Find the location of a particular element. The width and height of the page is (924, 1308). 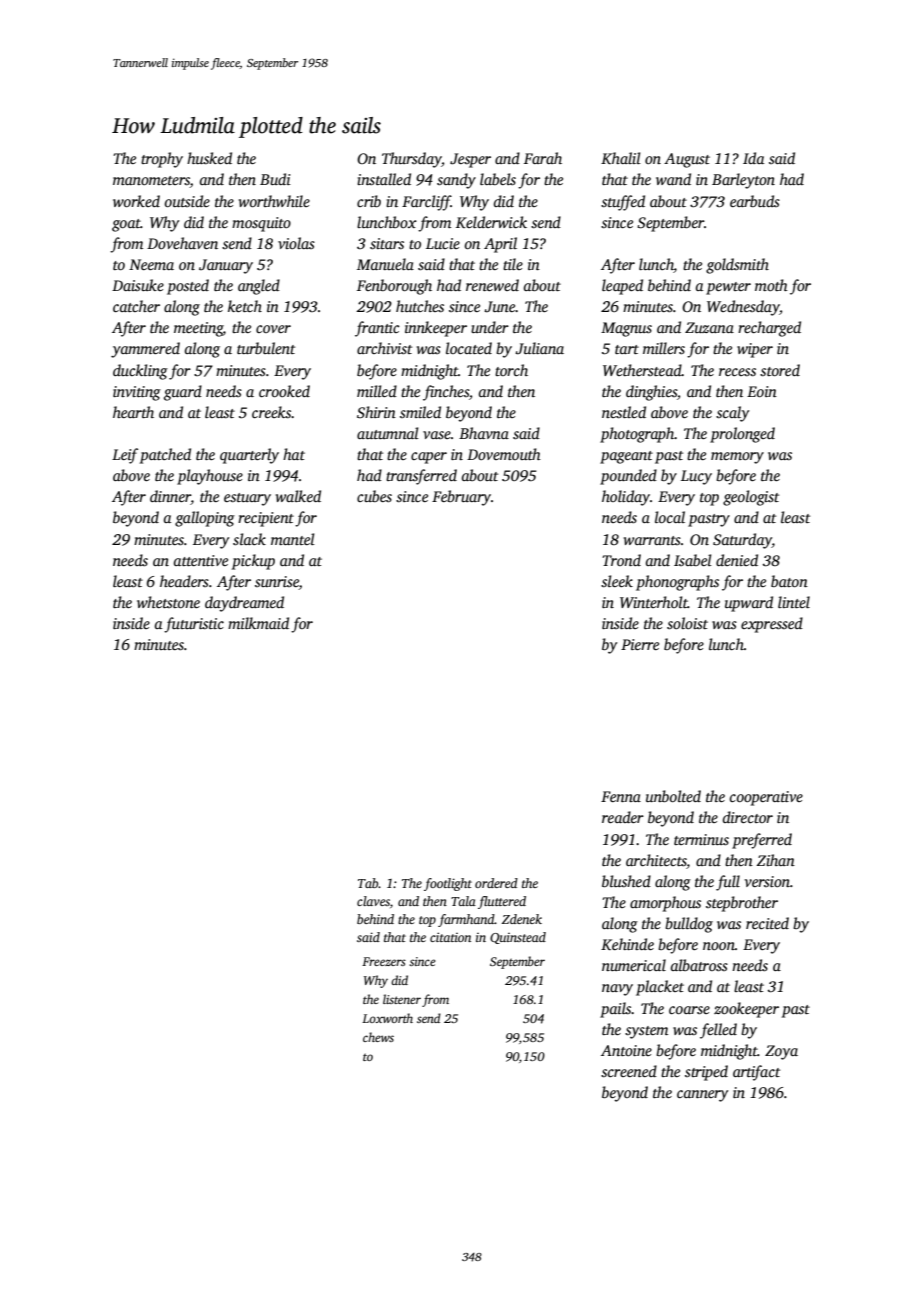

August is located at coordinates (687, 160).
